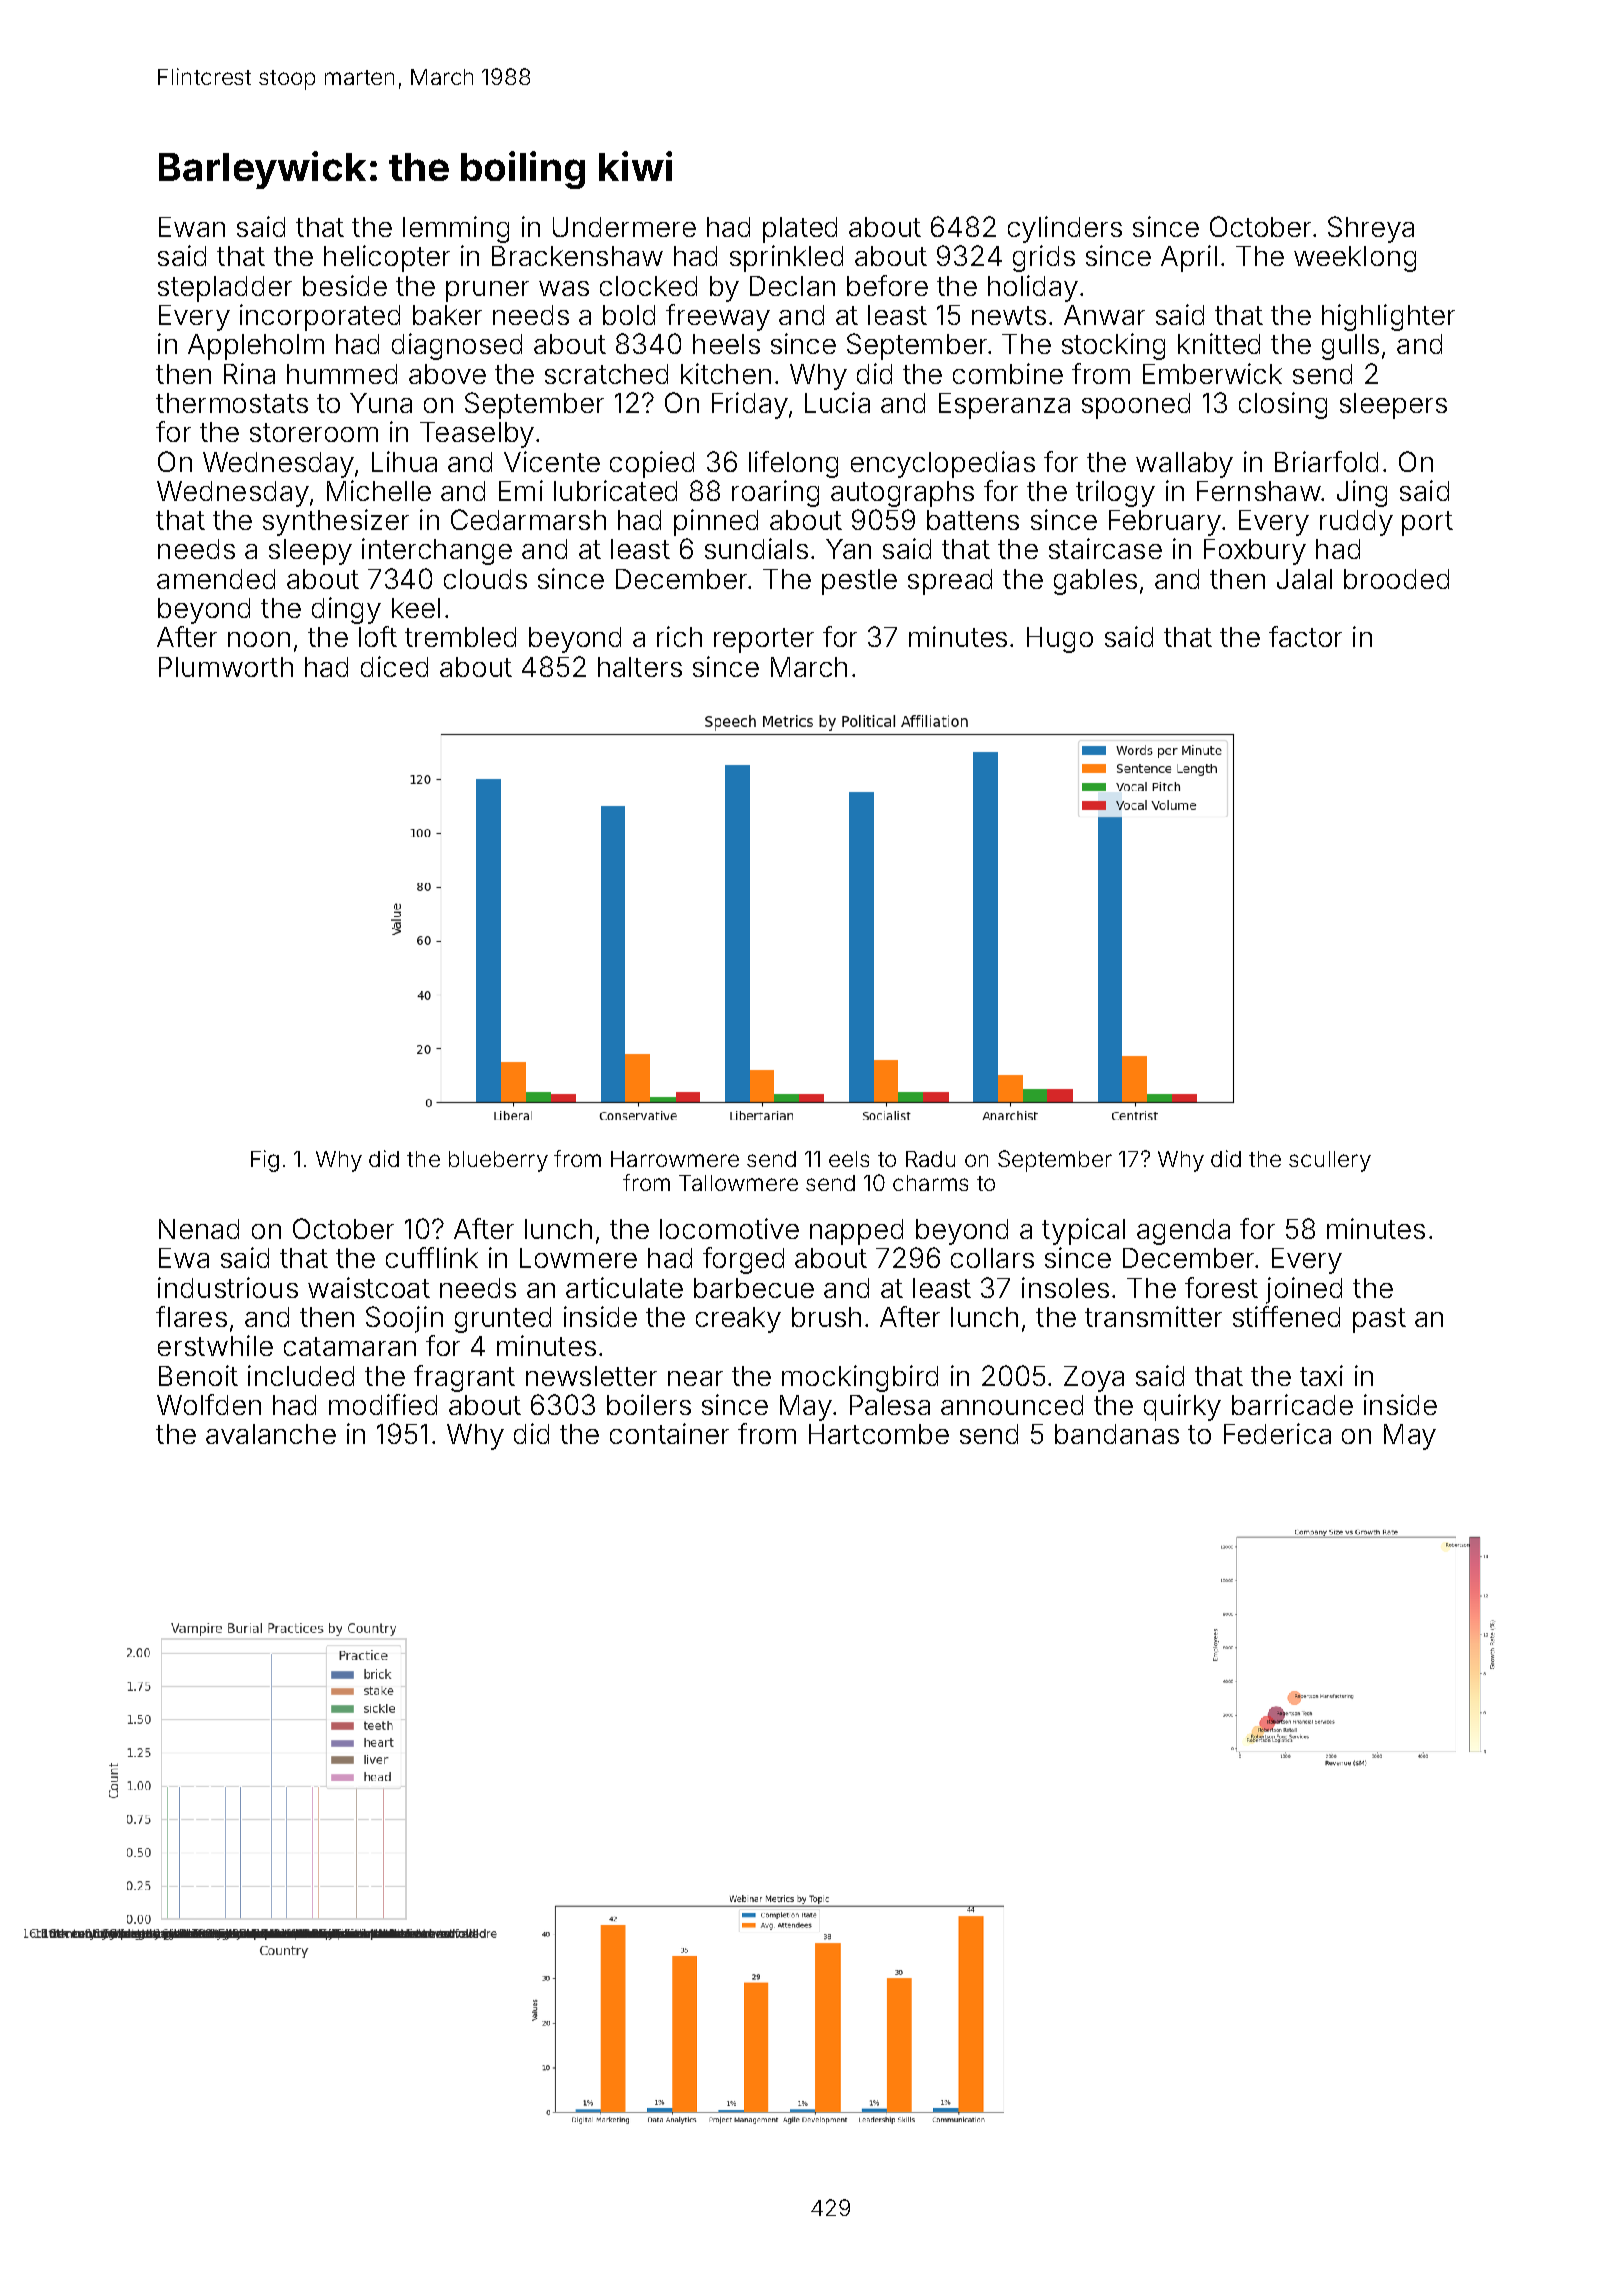 This page has width=1620, height=2292. What do you see at coordinates (498, 1161) in the page?
I see `blueberry` at bounding box center [498, 1161].
